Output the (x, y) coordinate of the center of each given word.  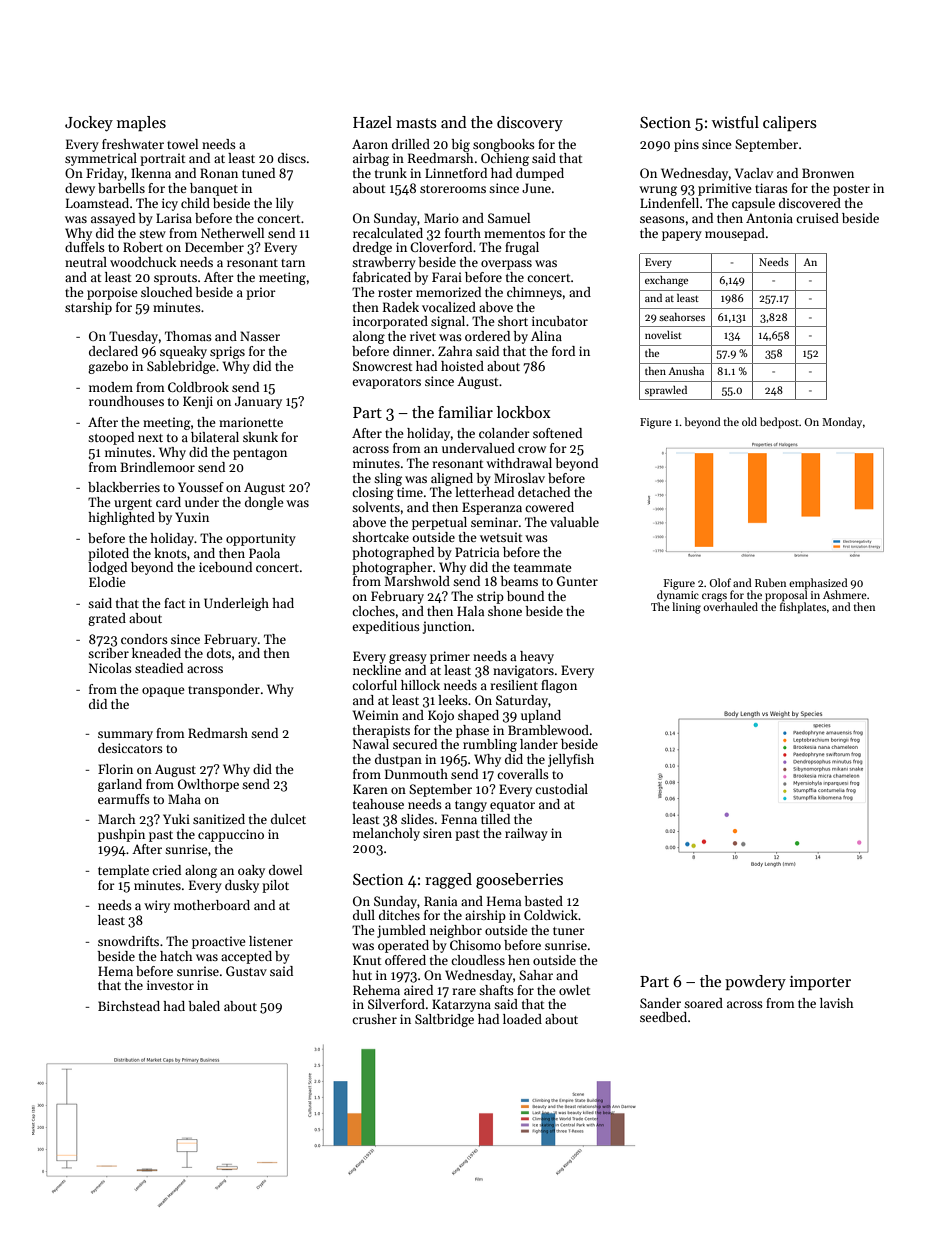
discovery (530, 124)
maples (141, 123)
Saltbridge (444, 1020)
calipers (790, 123)
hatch (176, 956)
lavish (837, 1003)
